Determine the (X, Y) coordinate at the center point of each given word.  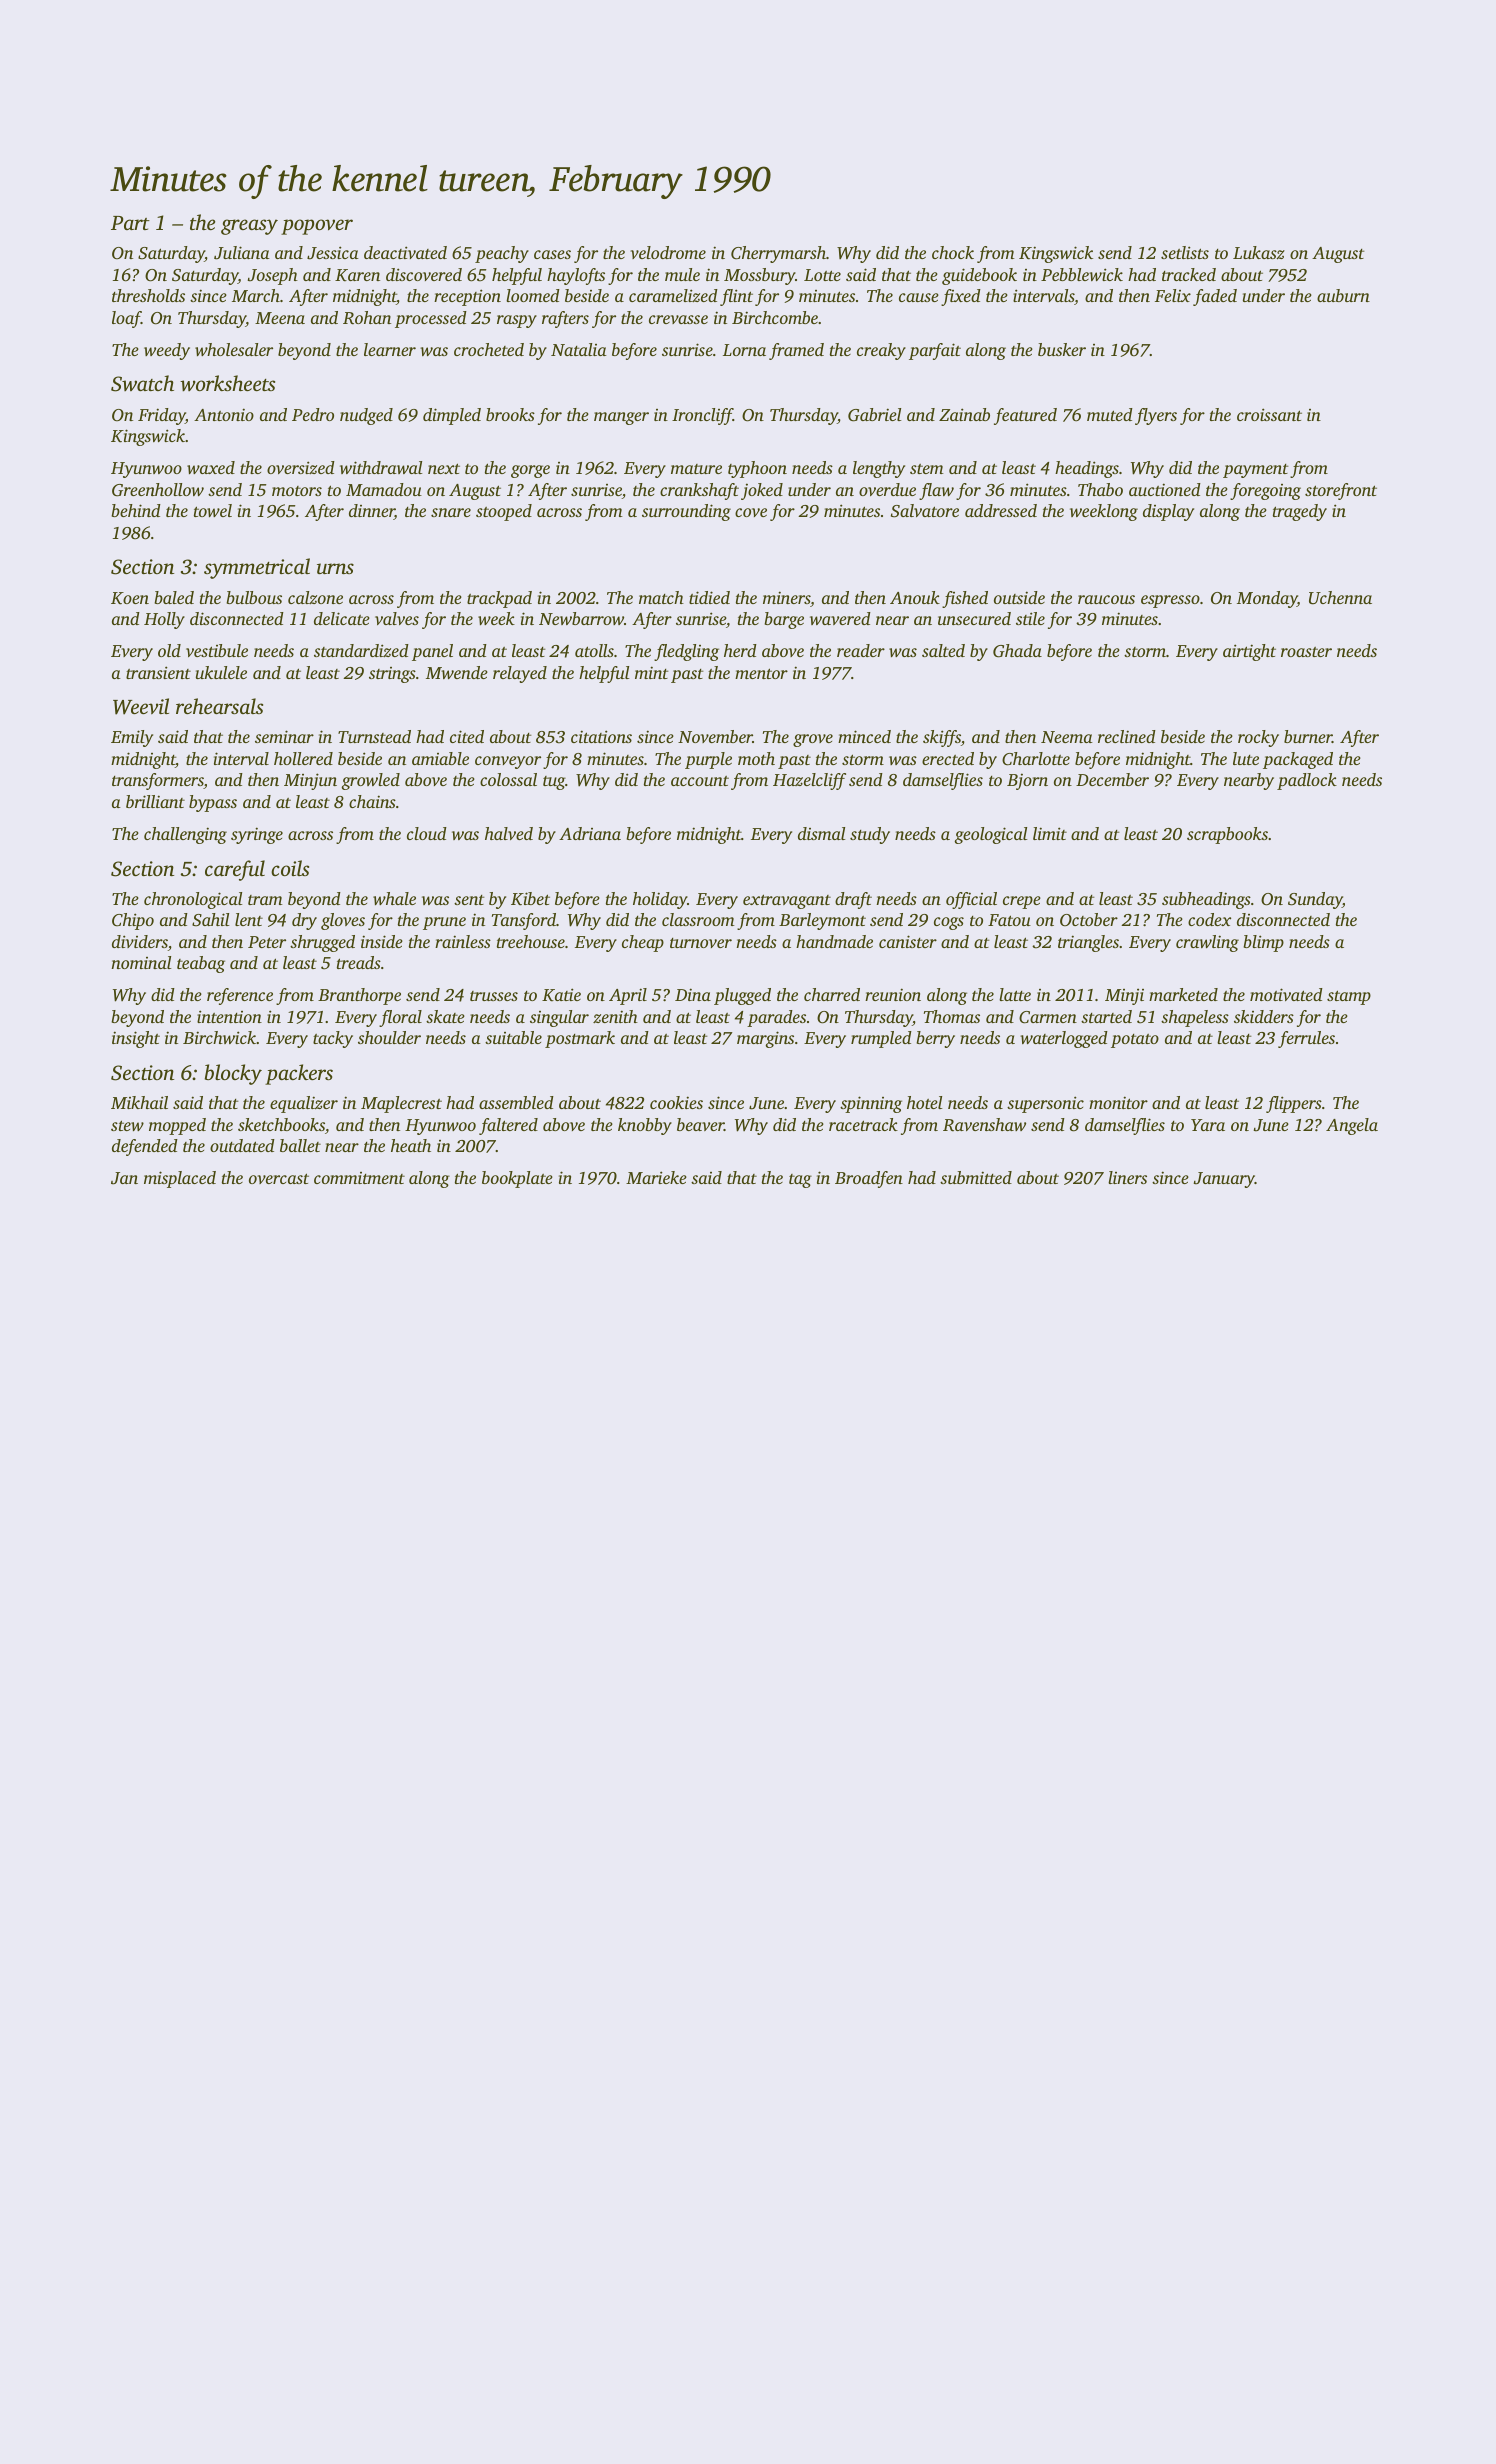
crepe (1022, 902)
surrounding (686, 512)
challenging (185, 835)
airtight (1249, 652)
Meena (280, 318)
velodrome (668, 252)
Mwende (457, 672)
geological (991, 835)
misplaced (180, 1179)
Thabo (1100, 489)
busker (1062, 349)
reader (861, 650)
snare (451, 512)
